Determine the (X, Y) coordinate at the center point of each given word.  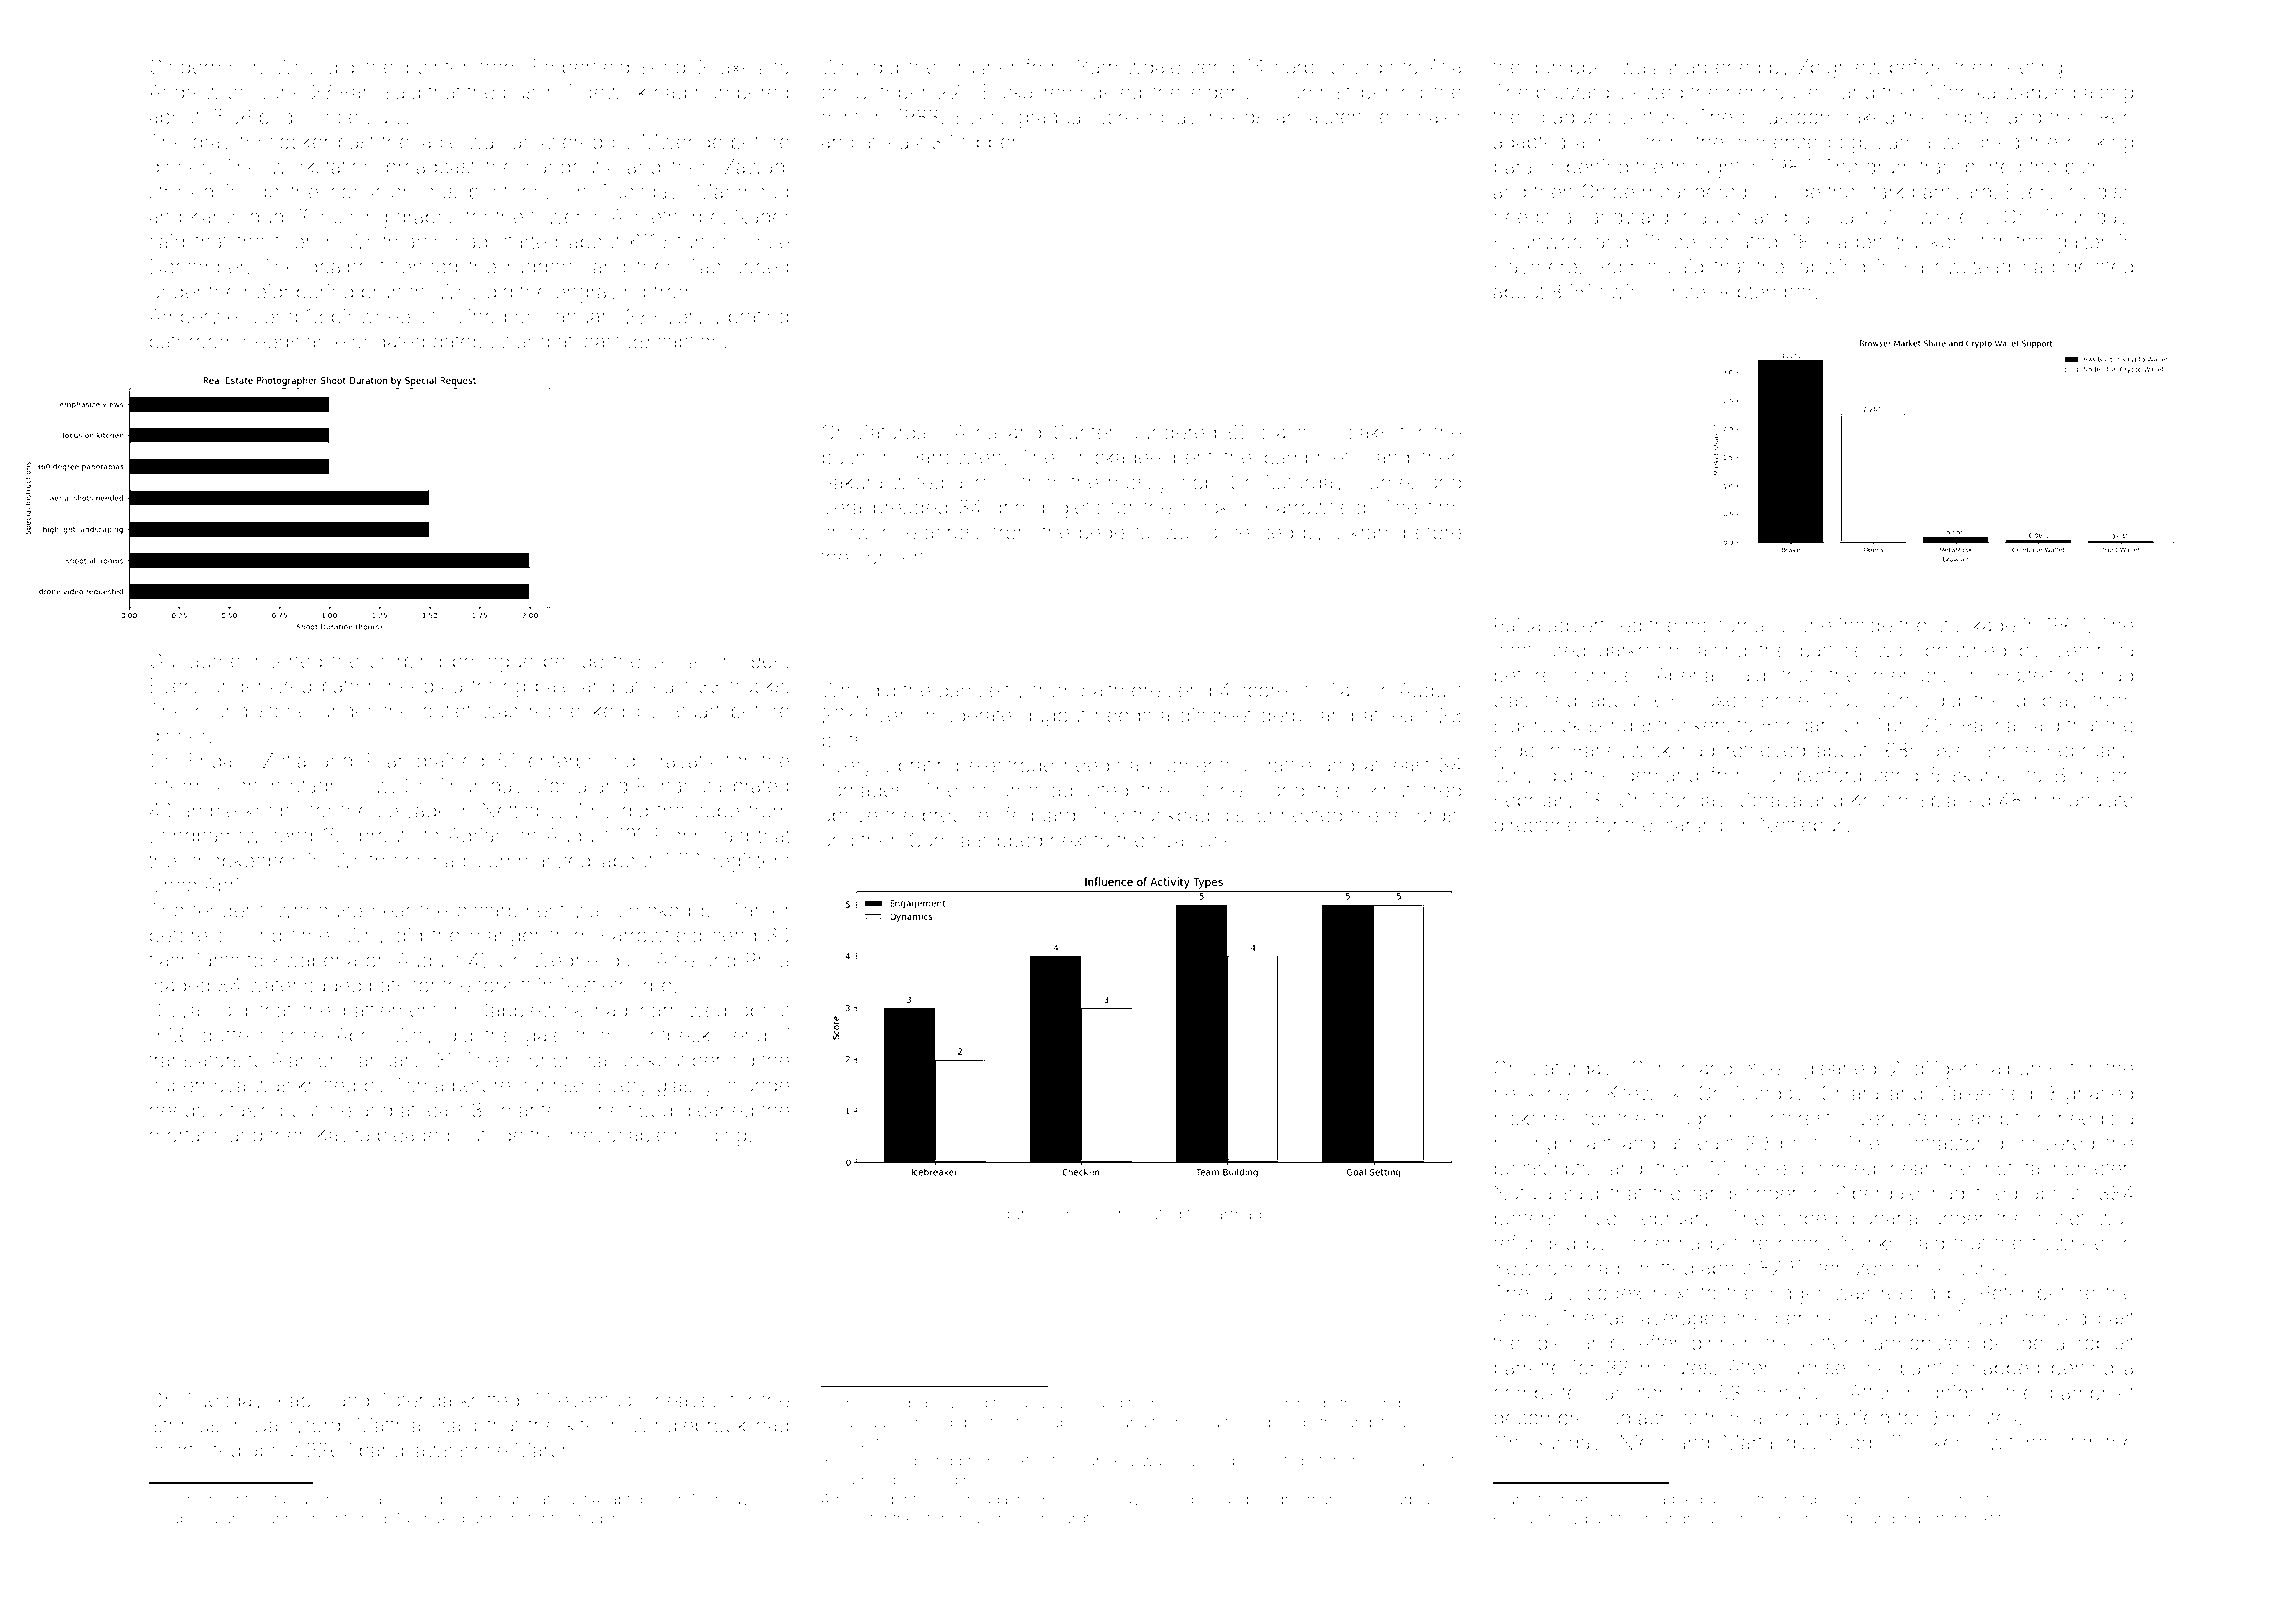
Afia (1445, 66)
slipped (1010, 841)
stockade (1975, 625)
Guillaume (195, 661)
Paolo (303, 1400)
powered (957, 1406)
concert (890, 558)
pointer (437, 68)
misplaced (1944, 801)
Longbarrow (205, 838)
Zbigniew (1840, 69)
